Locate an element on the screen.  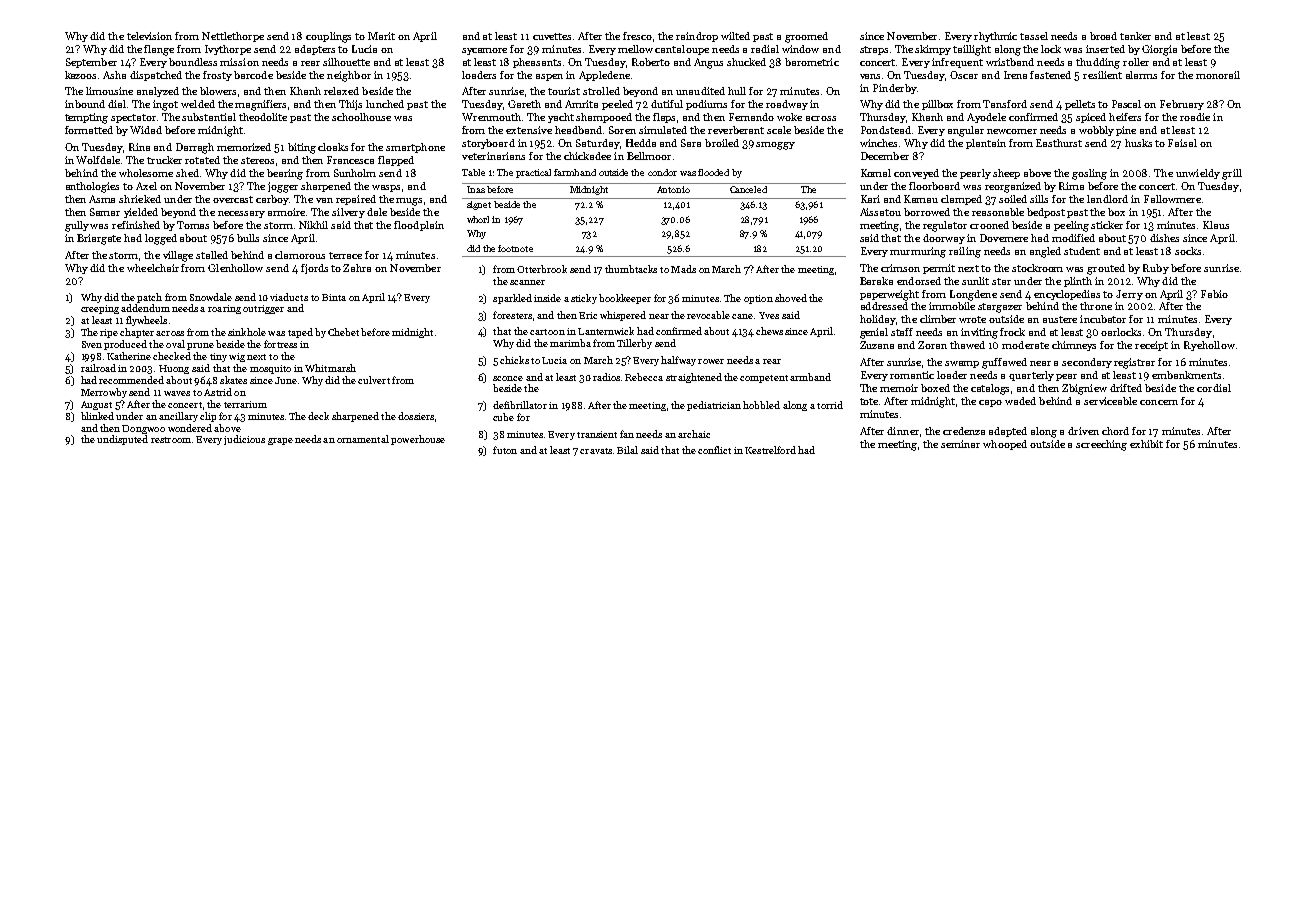
futon is located at coordinates (505, 450).
